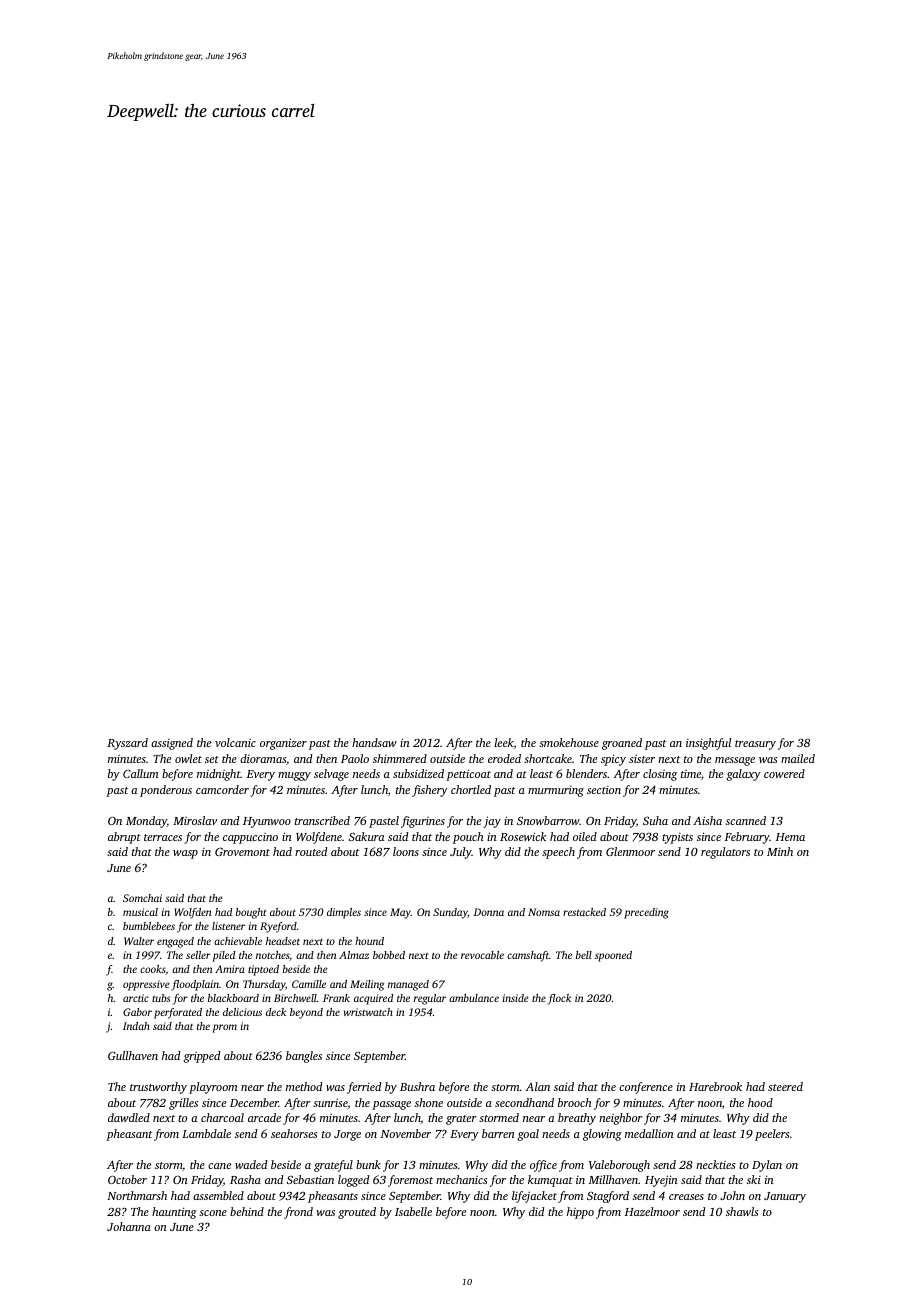 The image size is (924, 1308). I want to click on mechanics, so click(462, 1179).
